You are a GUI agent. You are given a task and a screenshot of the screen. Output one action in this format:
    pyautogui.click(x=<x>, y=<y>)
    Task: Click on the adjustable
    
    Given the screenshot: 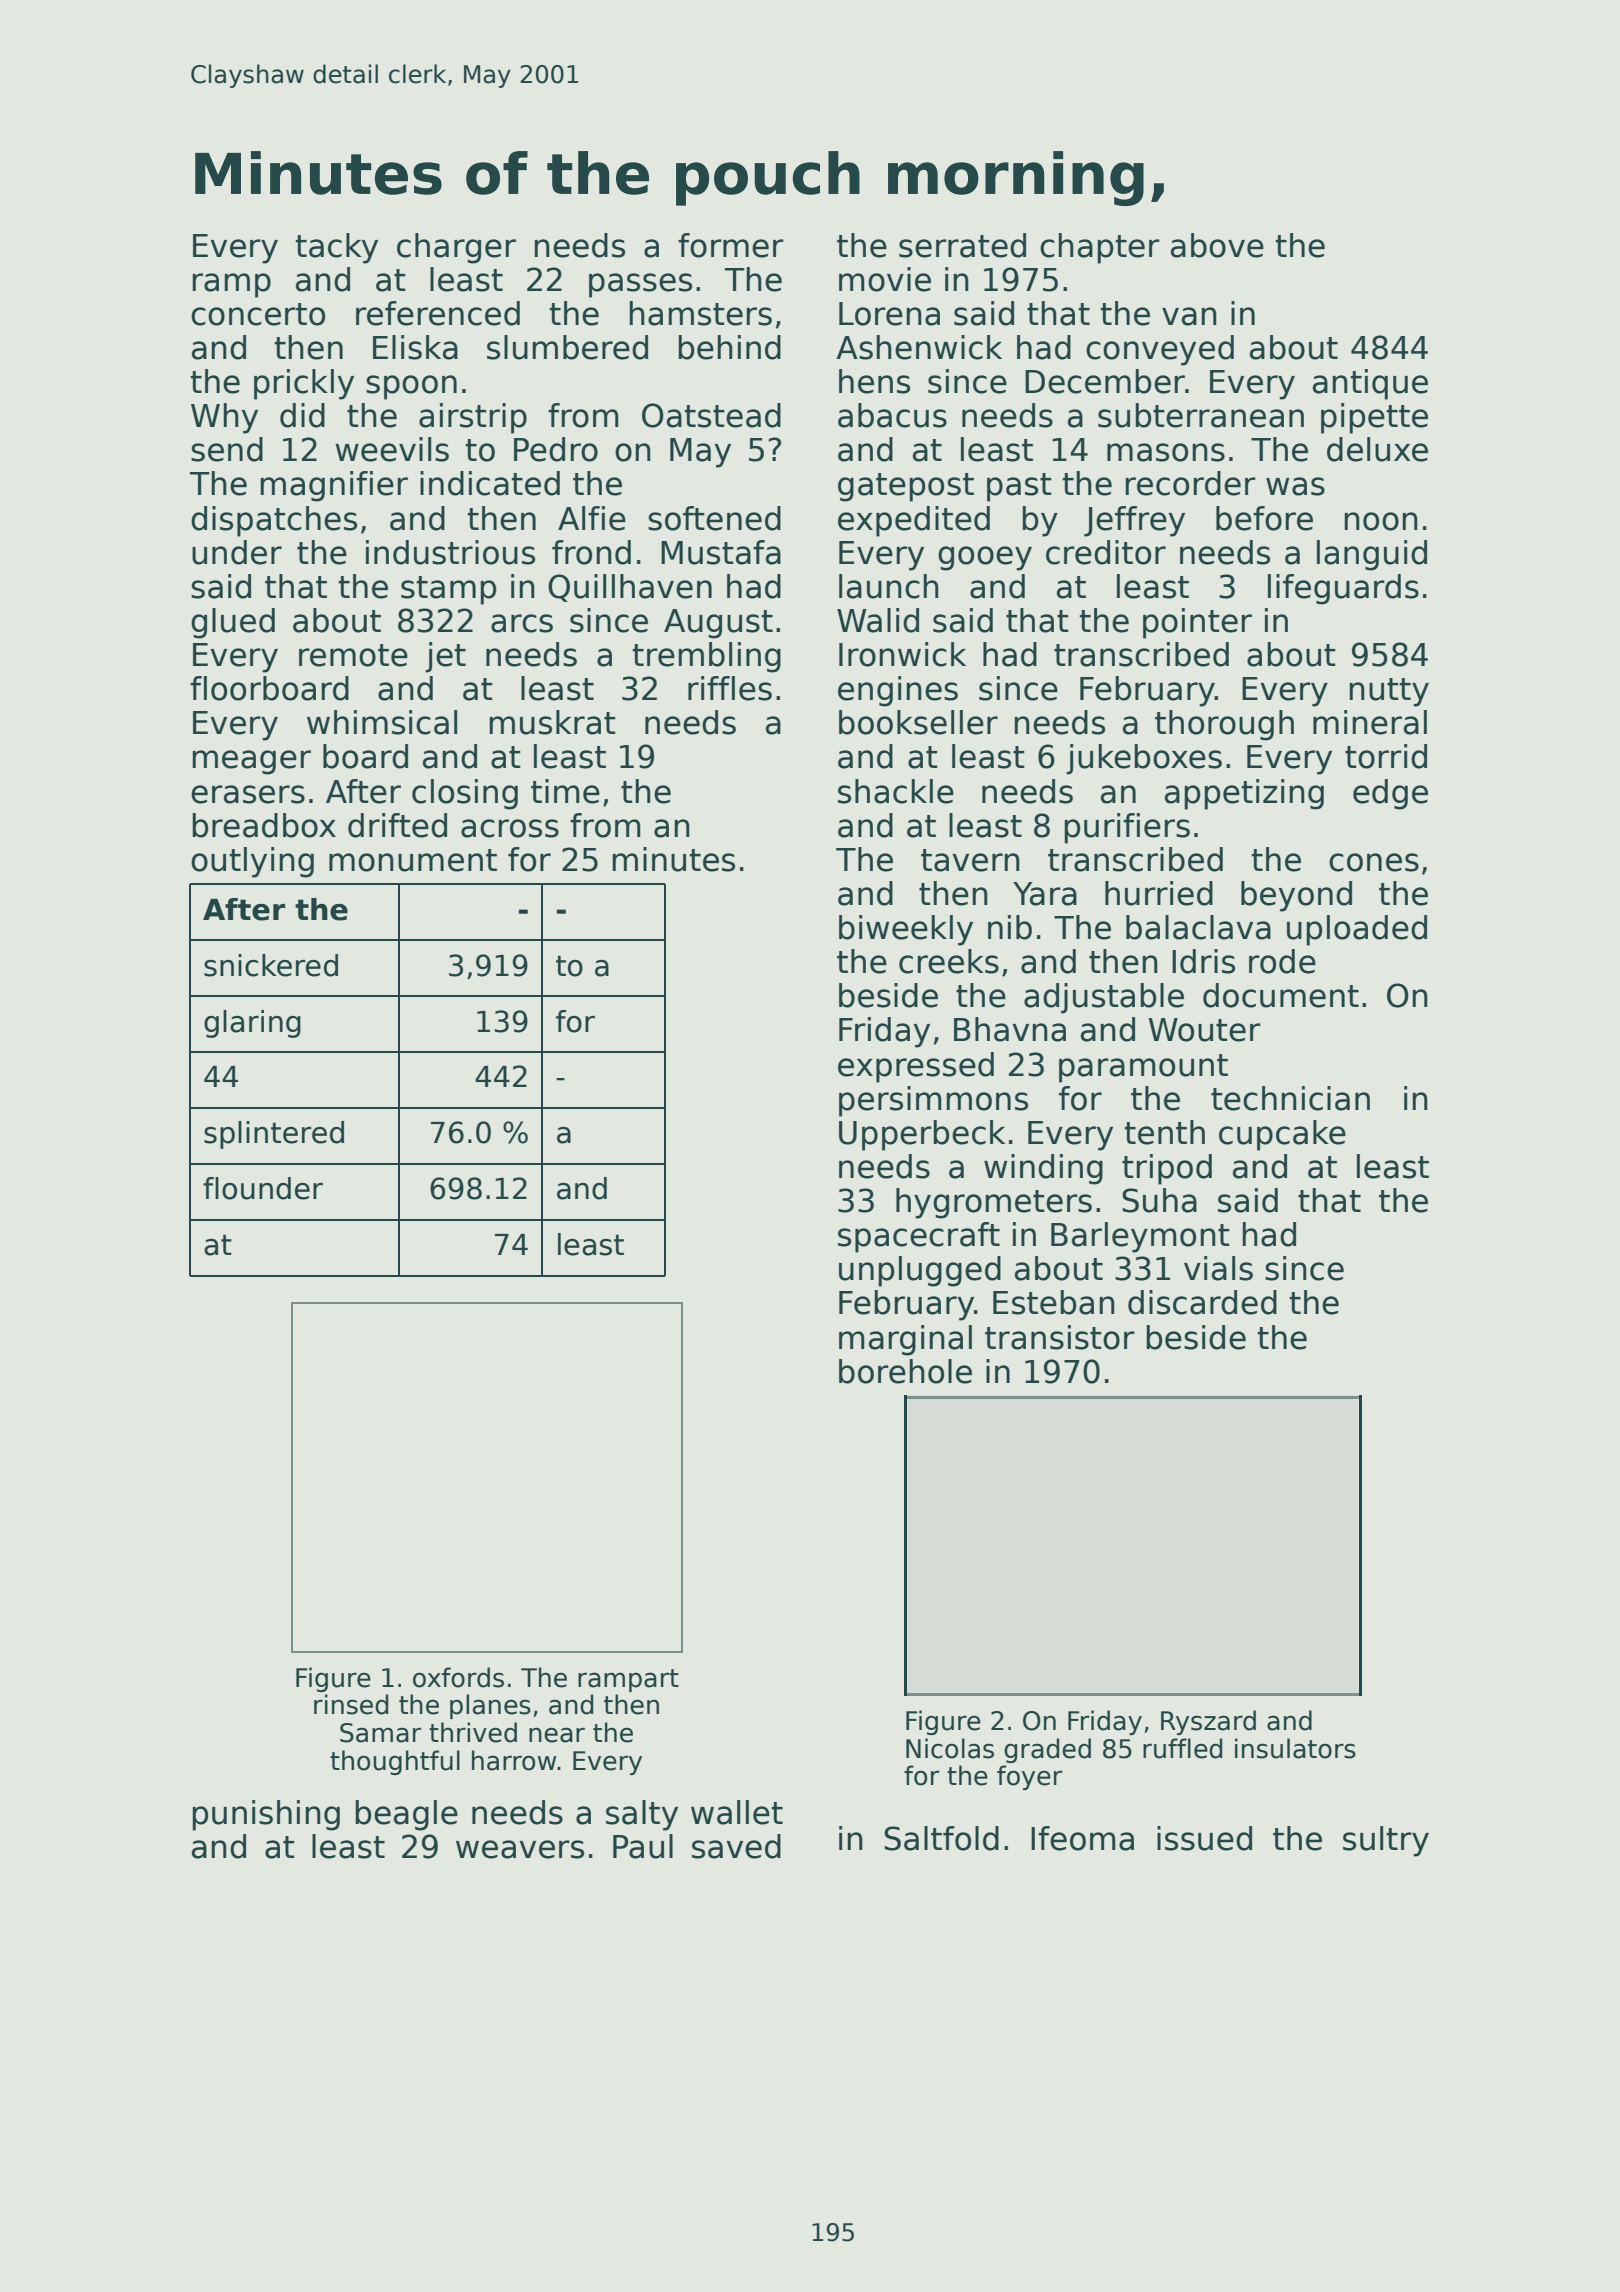 What is the action you would take?
    pyautogui.click(x=1104, y=998)
